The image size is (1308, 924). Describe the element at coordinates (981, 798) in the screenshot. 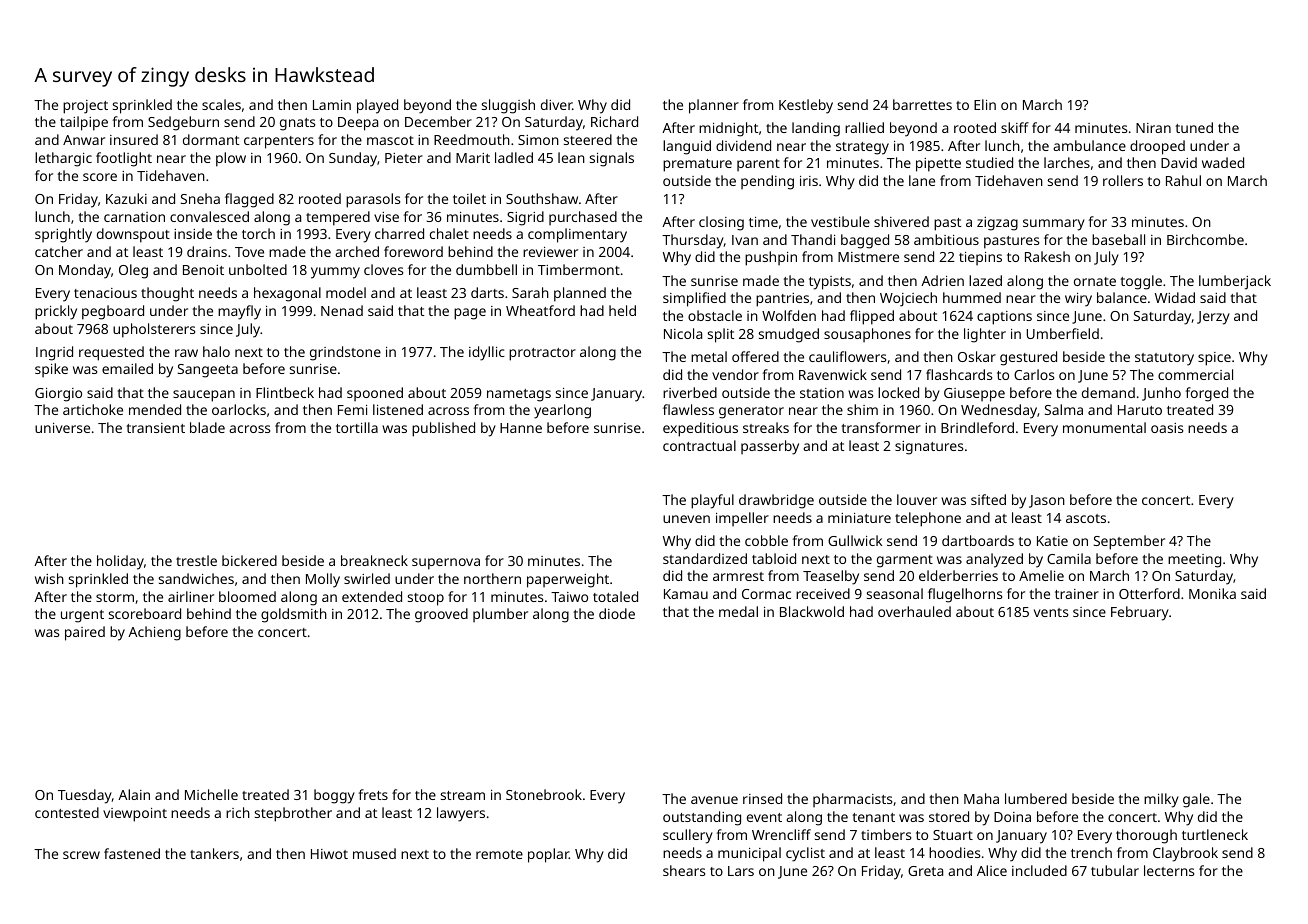

I see `Maha` at that location.
